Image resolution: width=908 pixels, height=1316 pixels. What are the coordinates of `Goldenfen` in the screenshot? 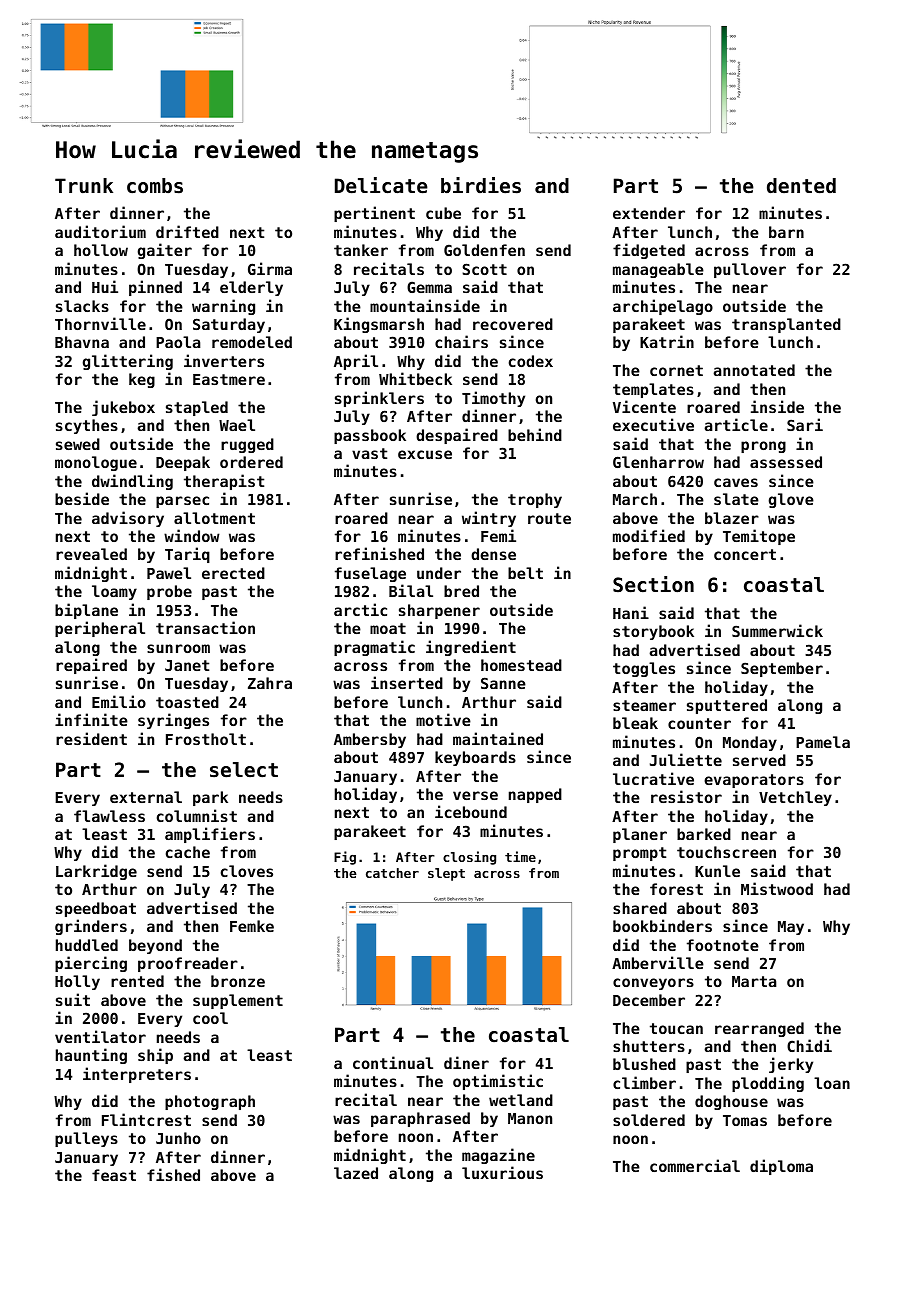 It's located at (484, 250).
